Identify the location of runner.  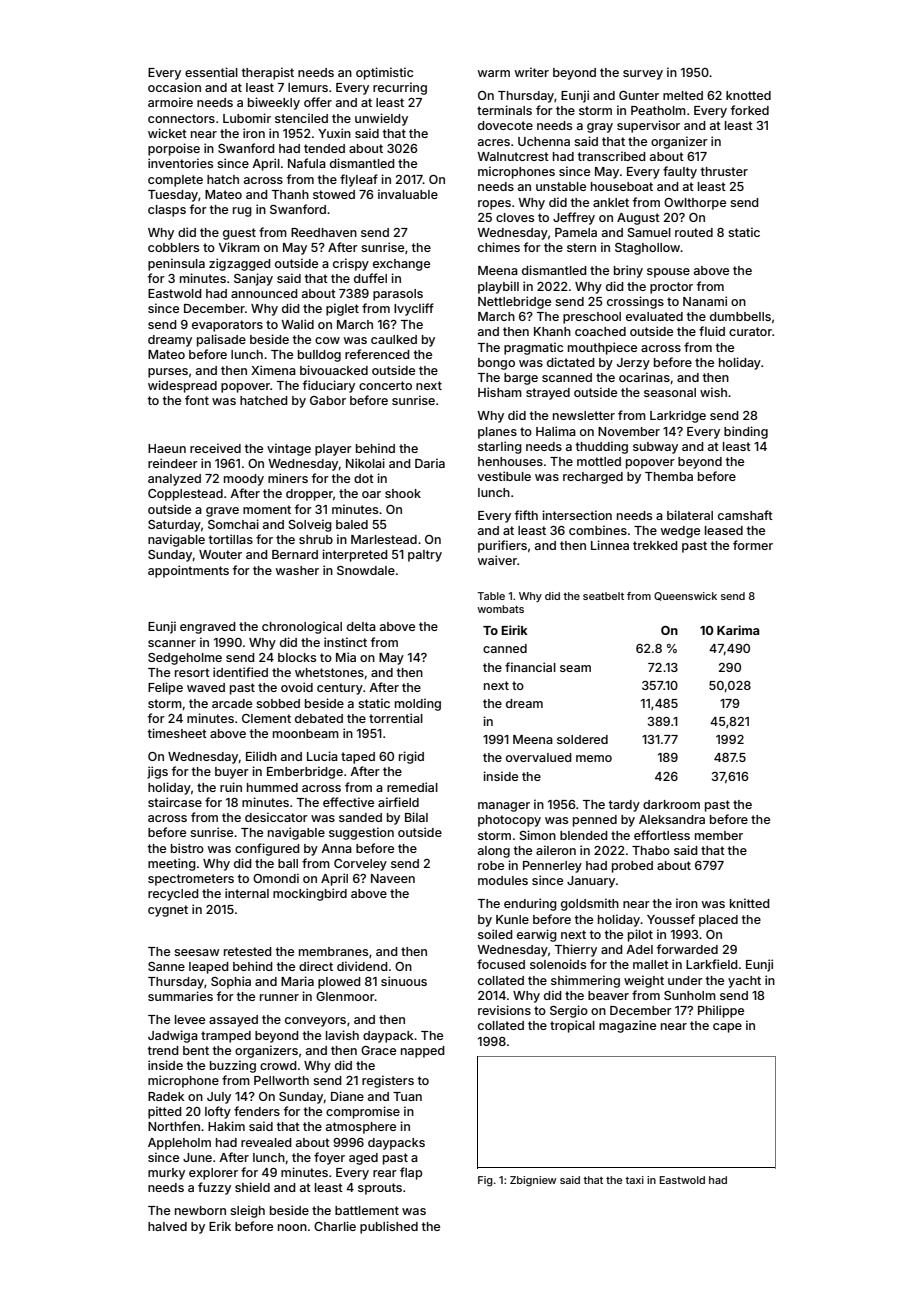
(279, 997).
